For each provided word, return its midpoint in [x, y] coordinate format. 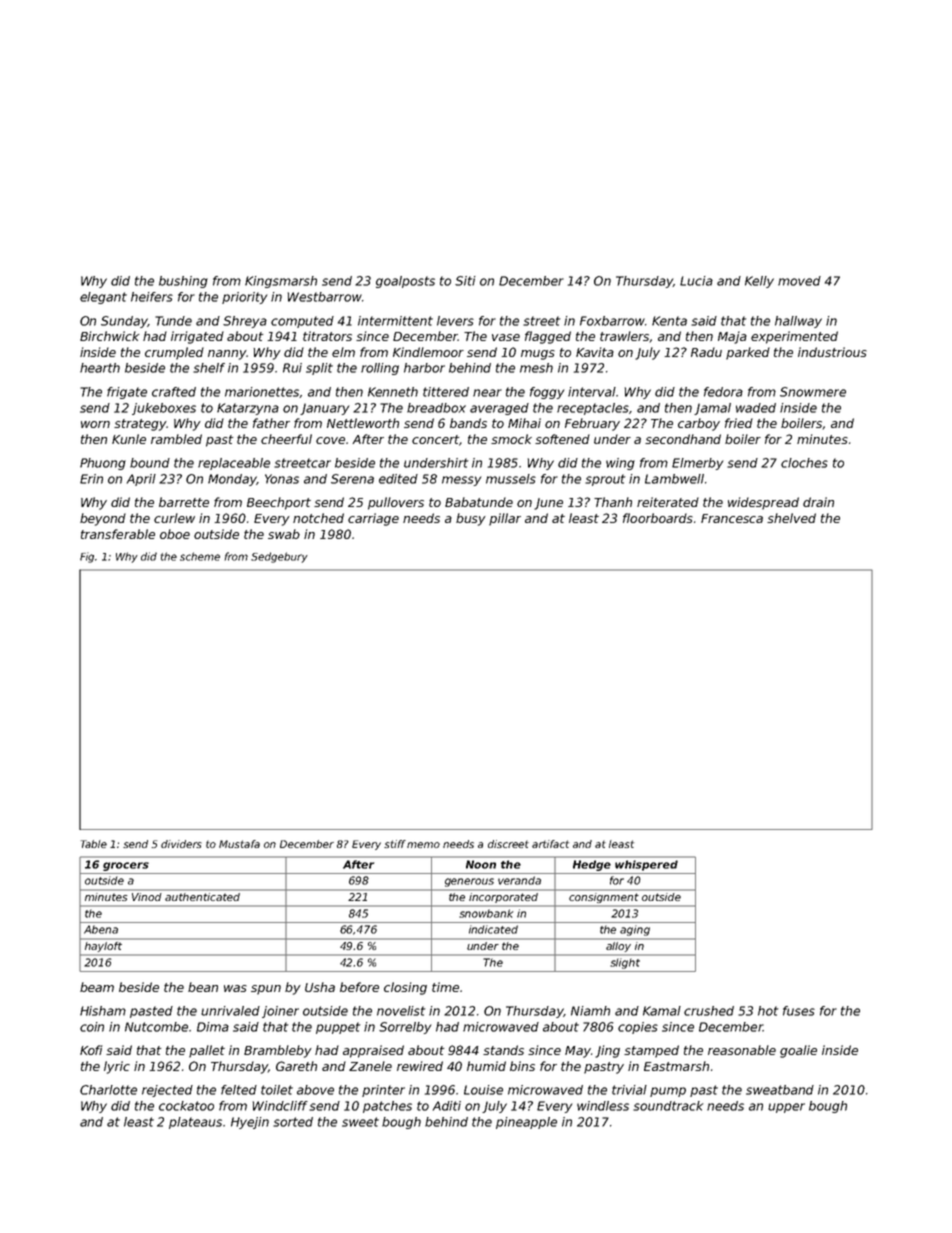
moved [799, 281]
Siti [465, 281]
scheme [200, 556]
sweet [360, 1122]
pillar [505, 519]
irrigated [197, 337]
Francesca [732, 518]
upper [786, 1108]
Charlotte [108, 1090]
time [445, 987]
